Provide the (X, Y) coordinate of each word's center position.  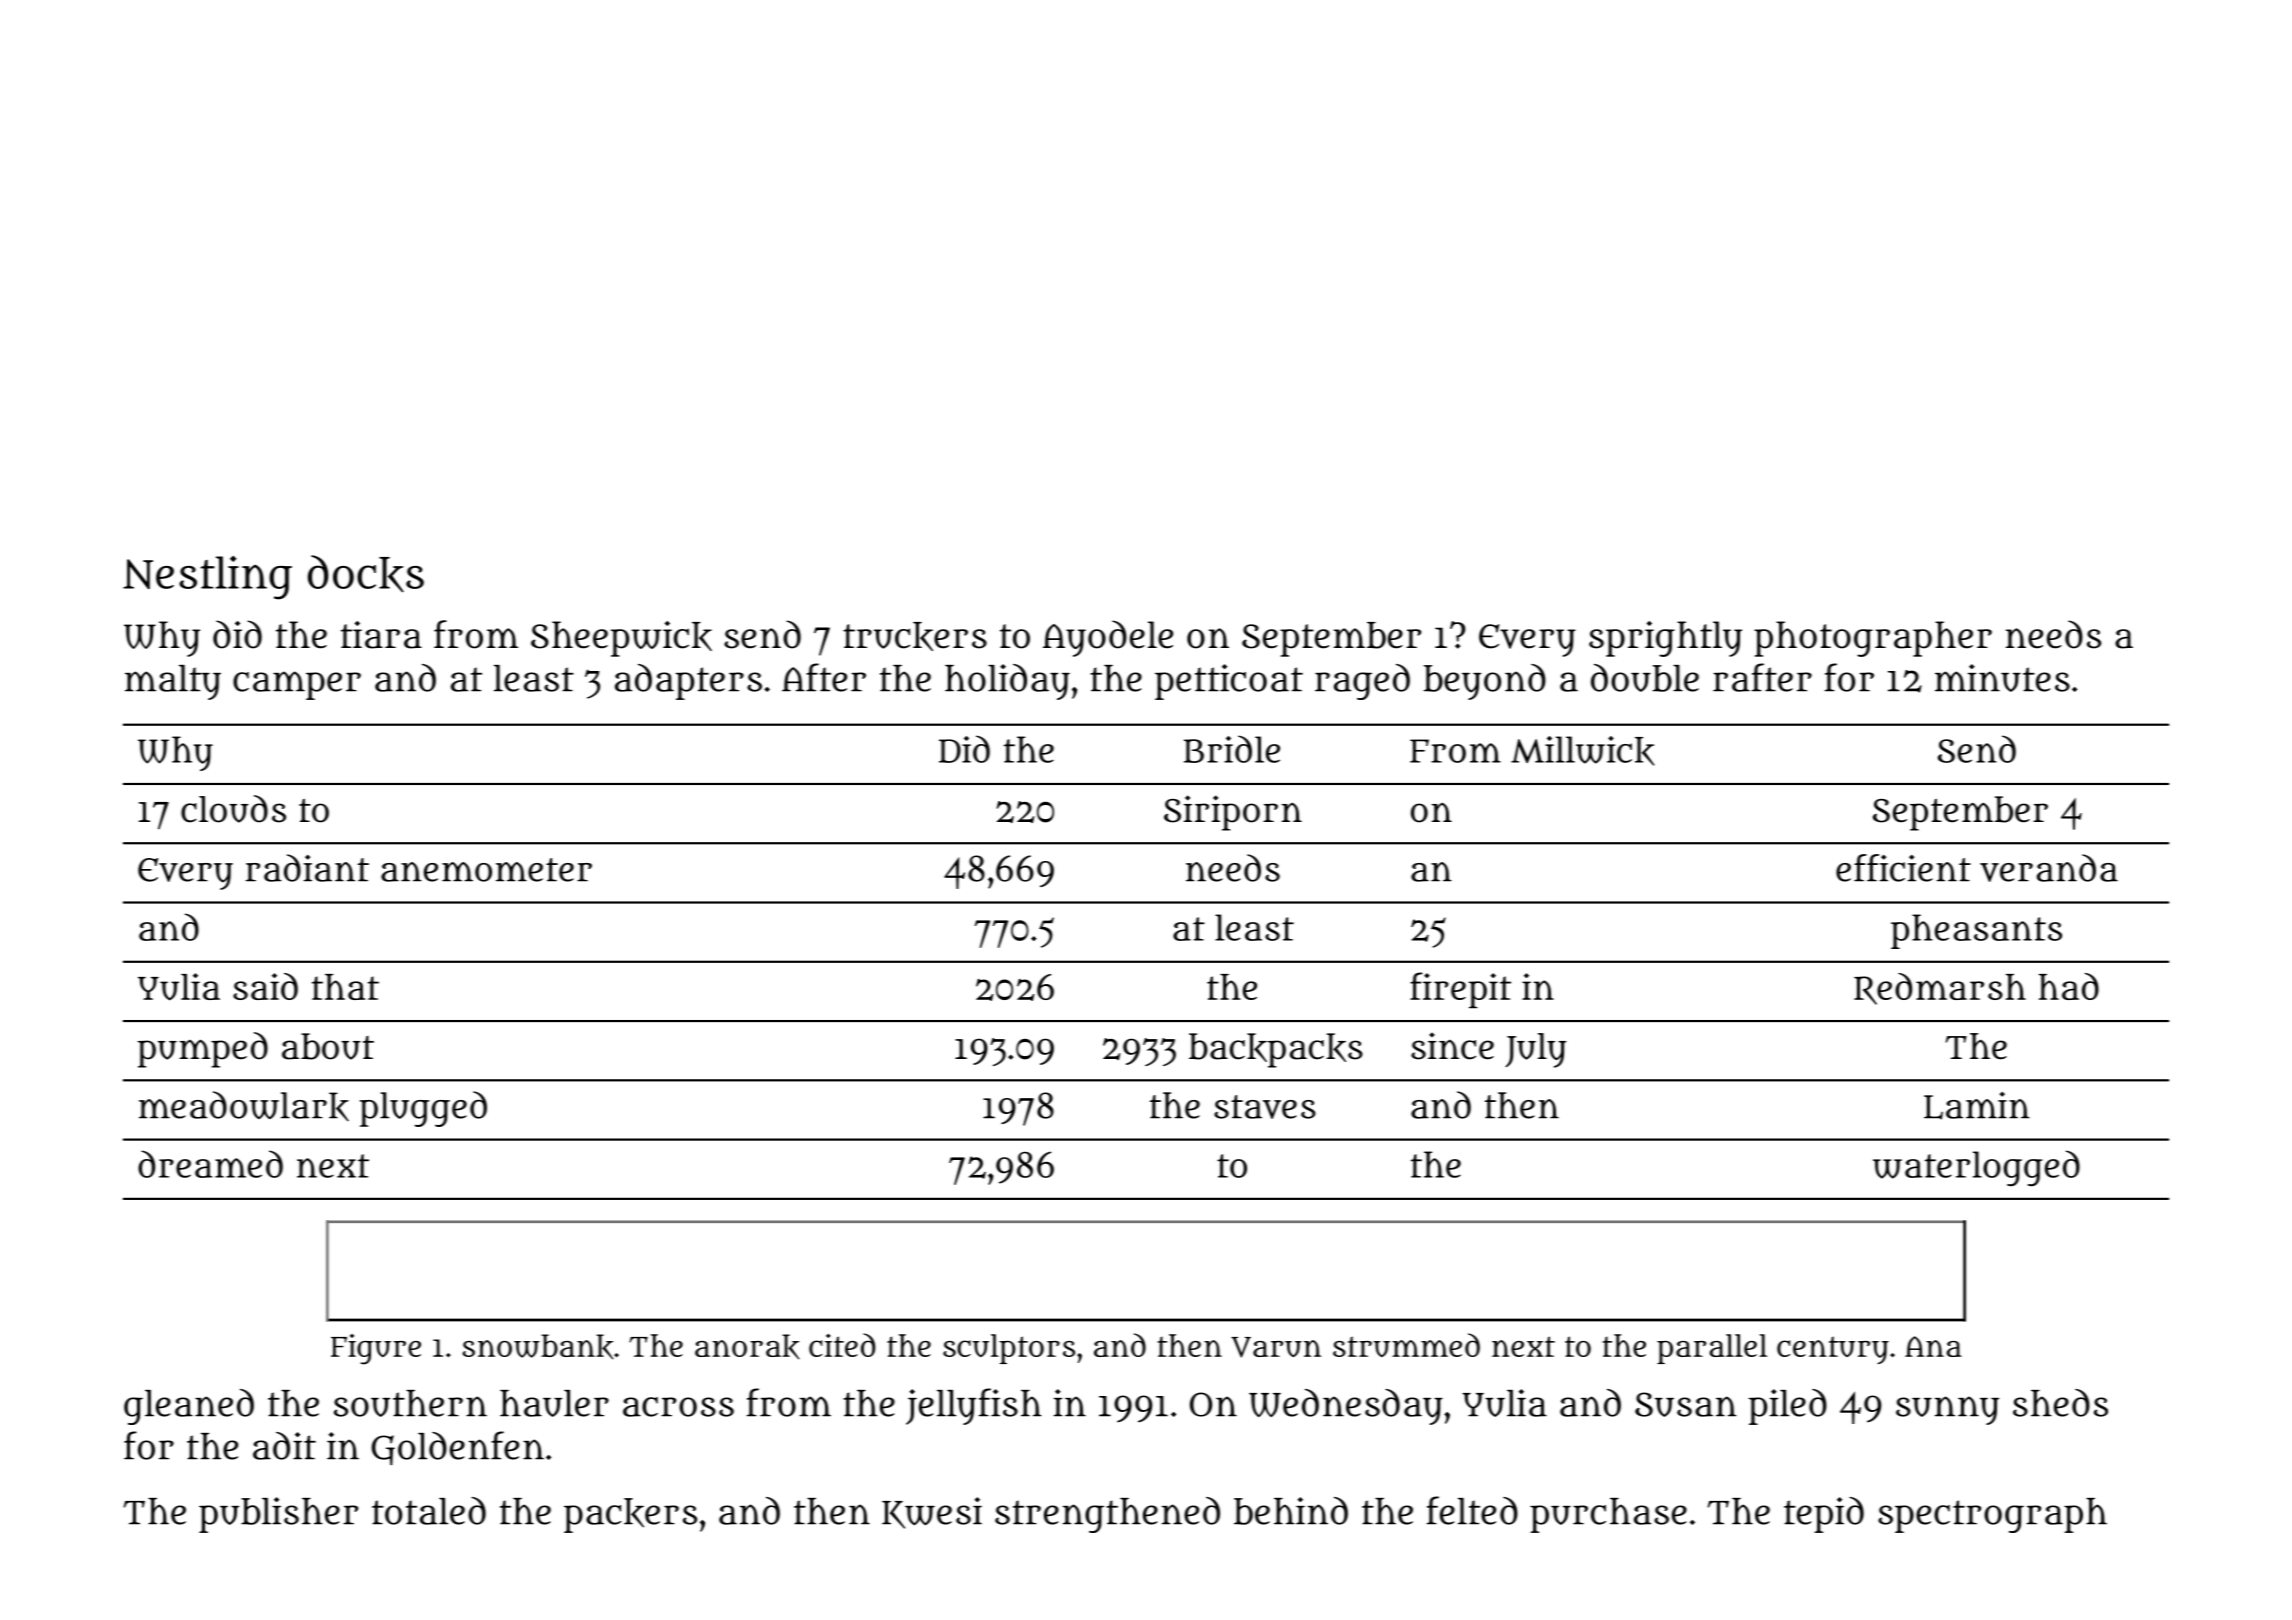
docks (366, 574)
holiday (1007, 682)
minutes (2002, 678)
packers (630, 1515)
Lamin (1977, 1106)
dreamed (210, 1164)
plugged (423, 1109)
